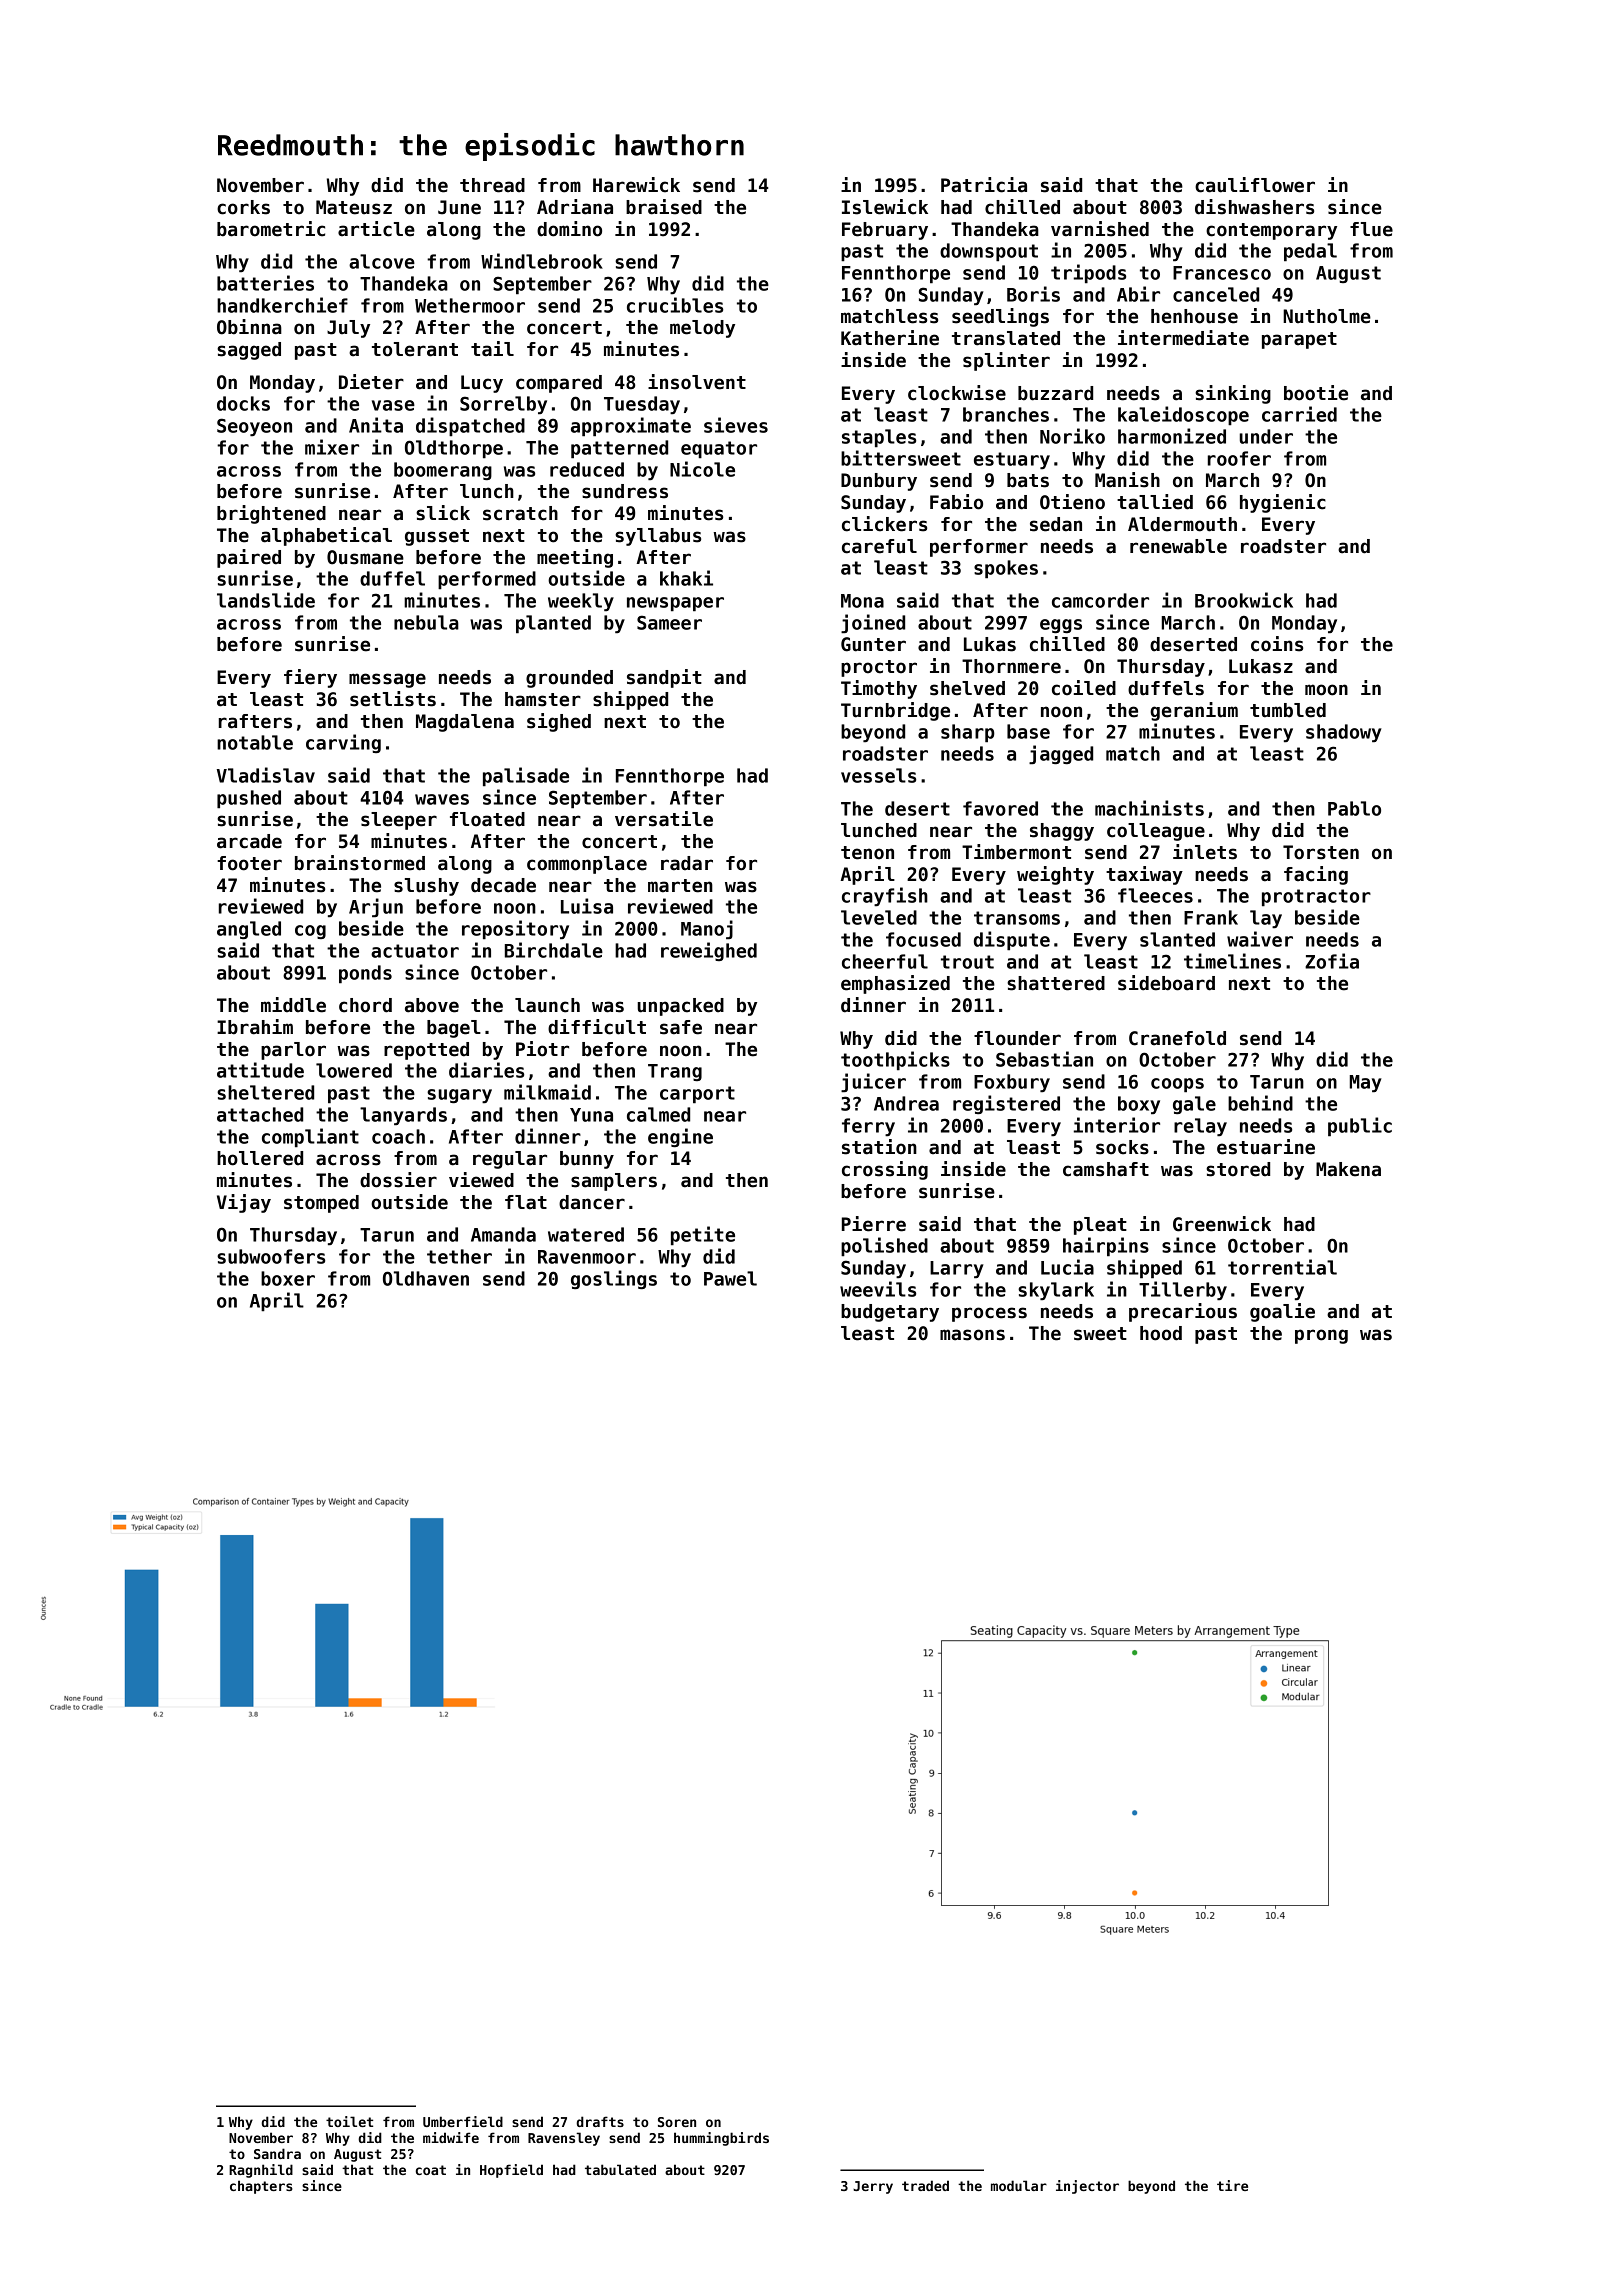 The image size is (1620, 2292). Describe the element at coordinates (925, 2185) in the document. I see `traded` at that location.
